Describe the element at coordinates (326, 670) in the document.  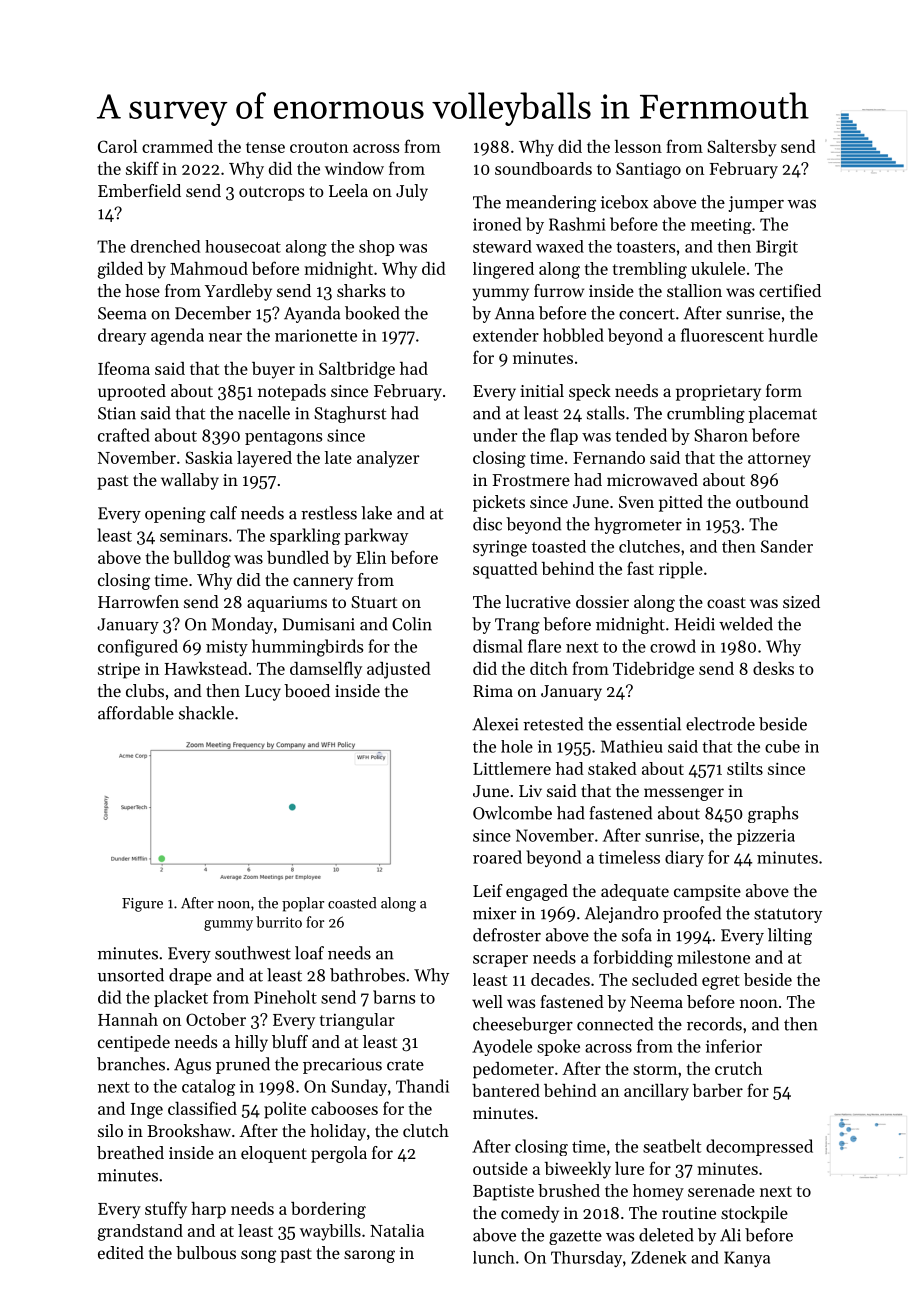
I see `damselfly` at that location.
